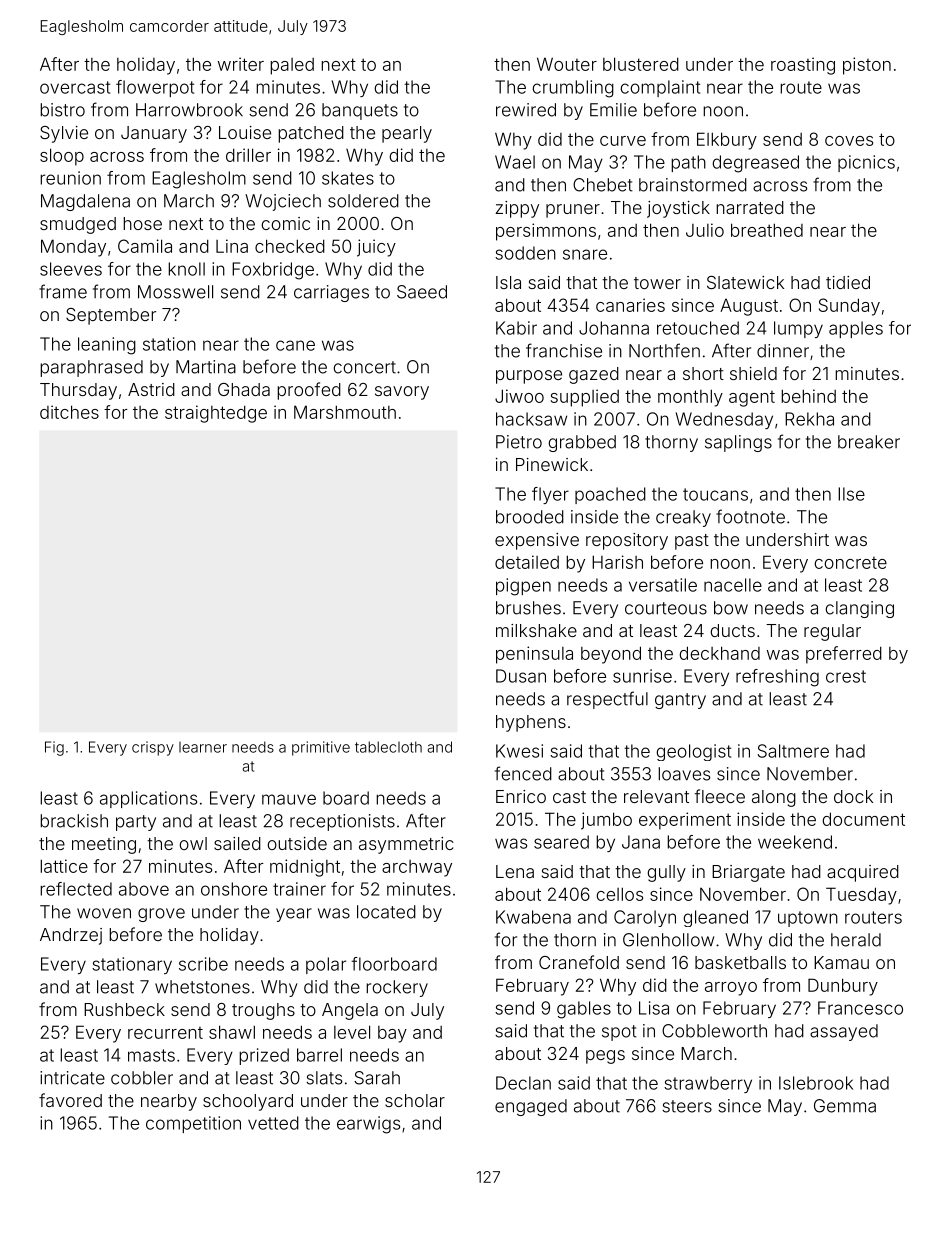 This image has height=1233, width=952. What do you see at coordinates (376, 248) in the image?
I see `juicy` at bounding box center [376, 248].
